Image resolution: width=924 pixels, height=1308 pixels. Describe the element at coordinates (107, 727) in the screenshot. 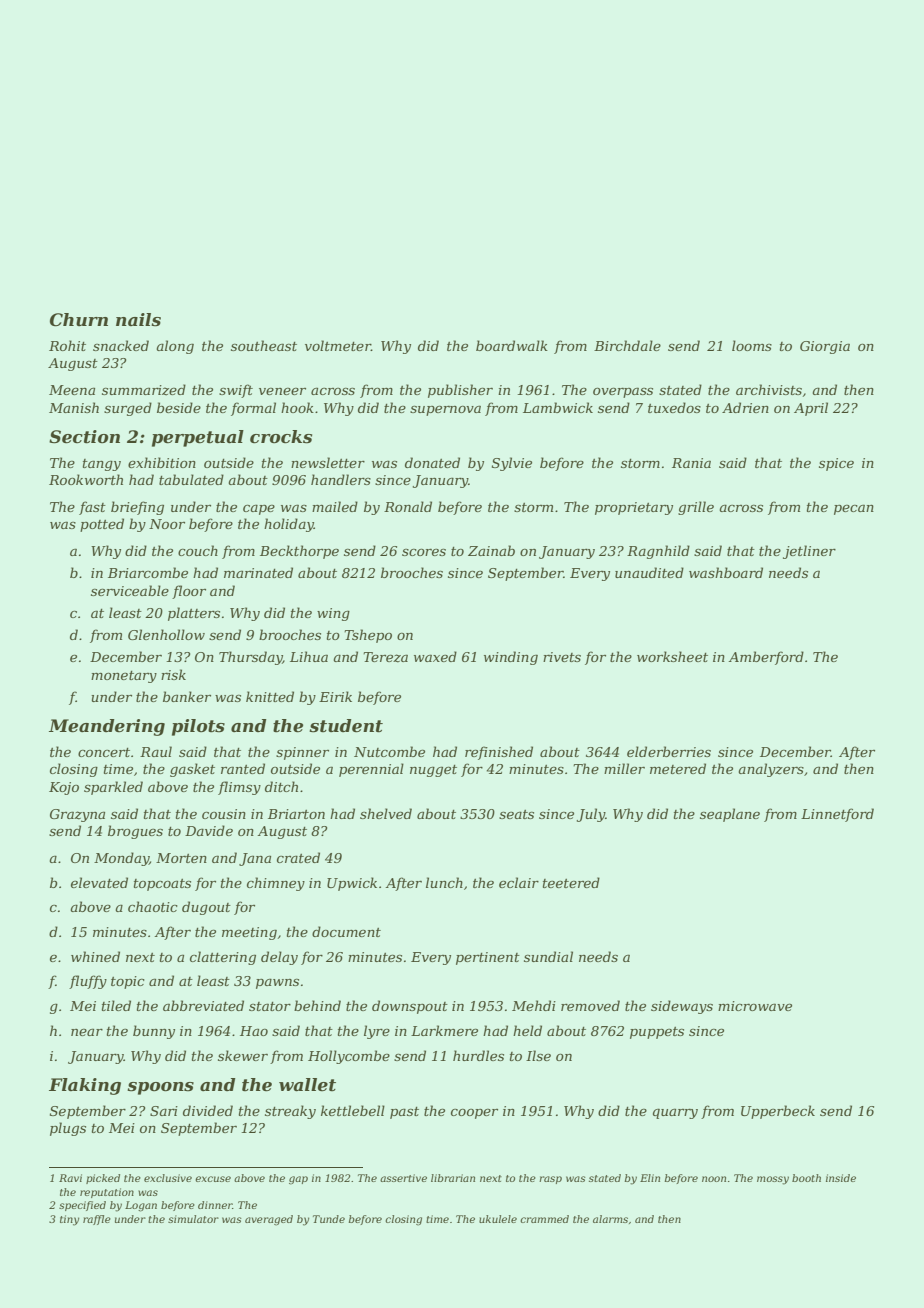

I see `Meandering` at that location.
